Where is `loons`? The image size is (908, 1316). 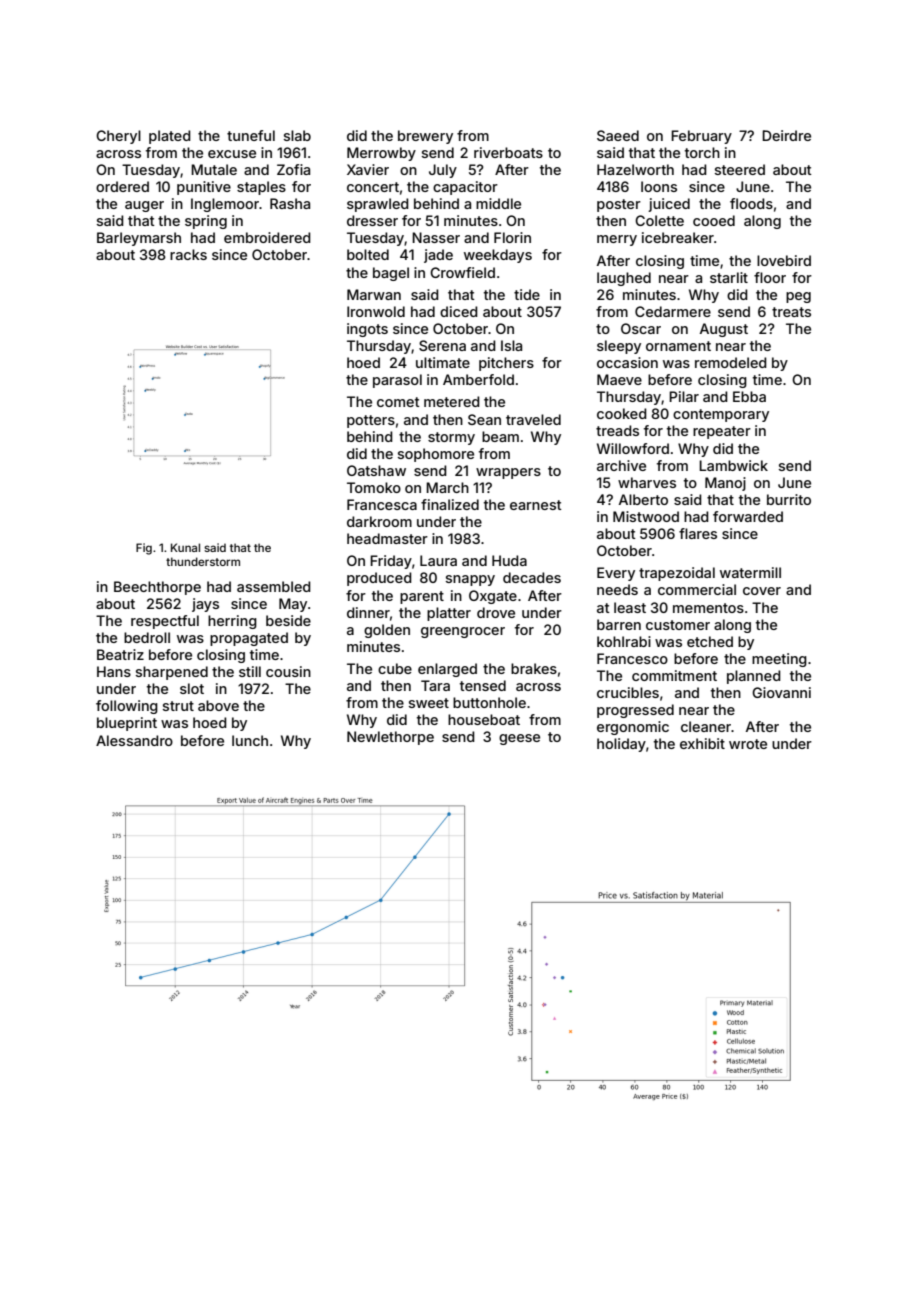 loons is located at coordinates (659, 186).
